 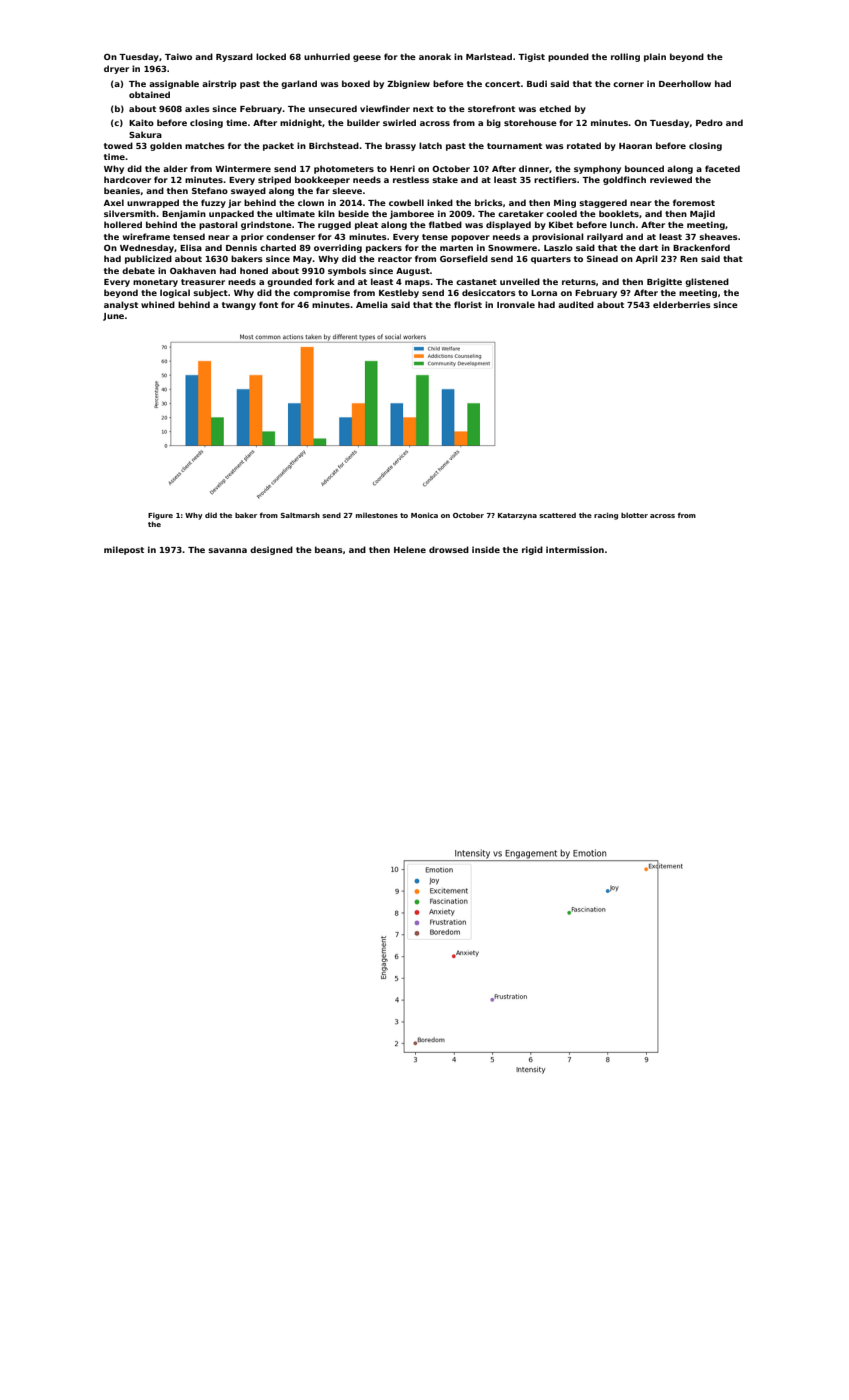 I want to click on beside, so click(x=353, y=213).
